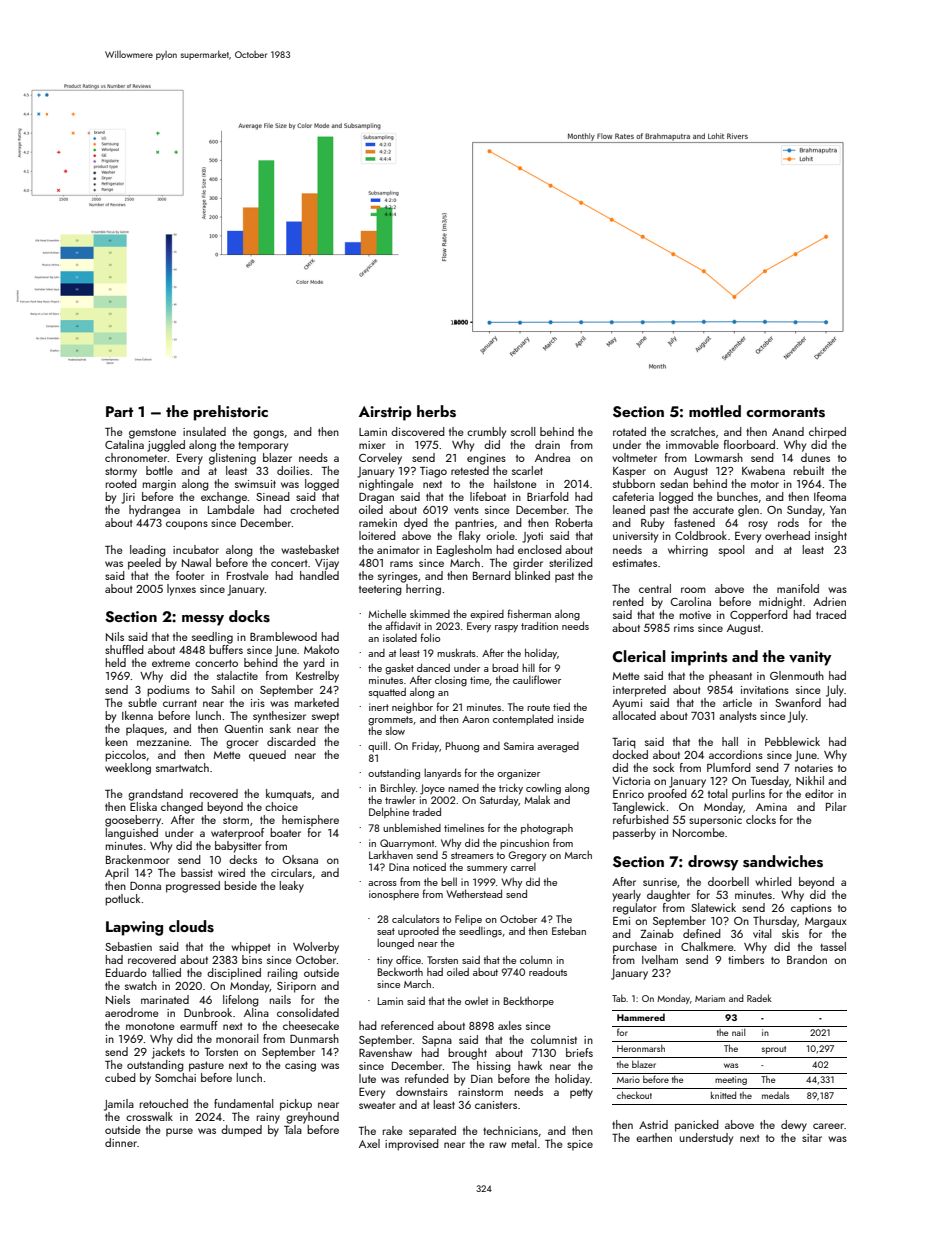 The width and height of the screenshot is (952, 1233). I want to click on vents, so click(466, 510).
